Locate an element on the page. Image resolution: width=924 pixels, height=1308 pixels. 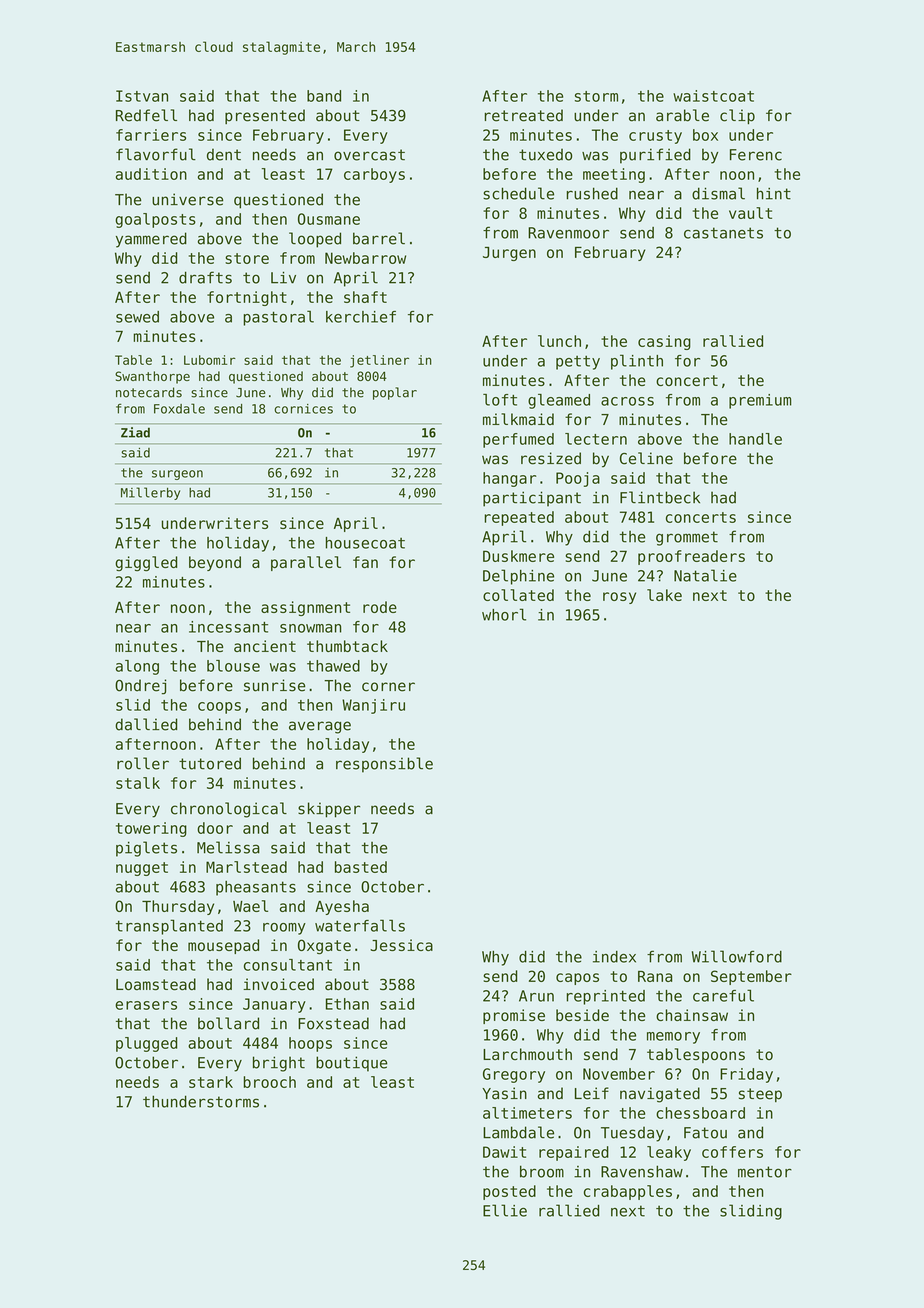
Flintbeck is located at coordinates (660, 497).
